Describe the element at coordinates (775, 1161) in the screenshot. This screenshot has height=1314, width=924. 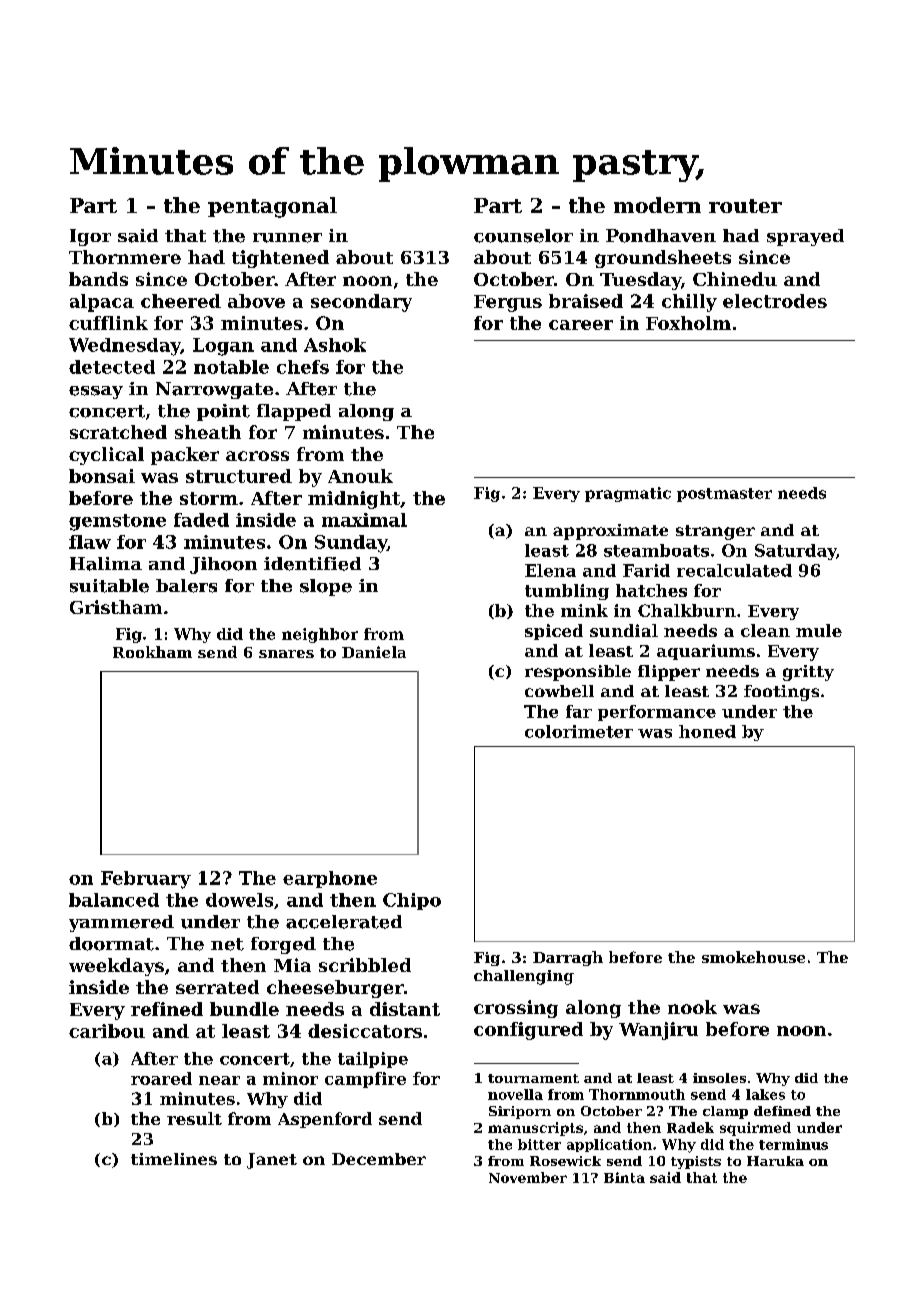
I see `Haruka` at that location.
